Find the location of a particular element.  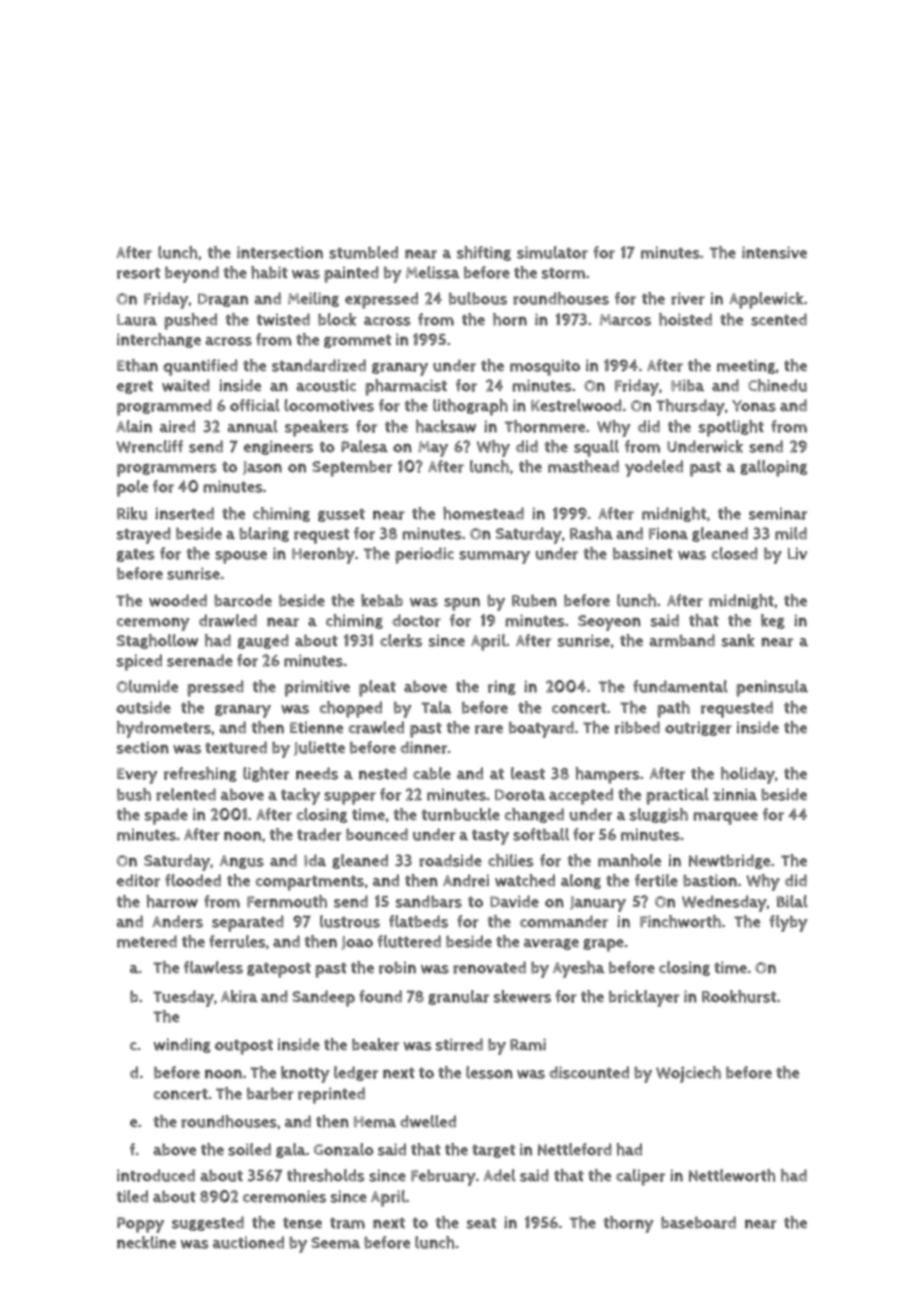

flooded is located at coordinates (193, 880).
